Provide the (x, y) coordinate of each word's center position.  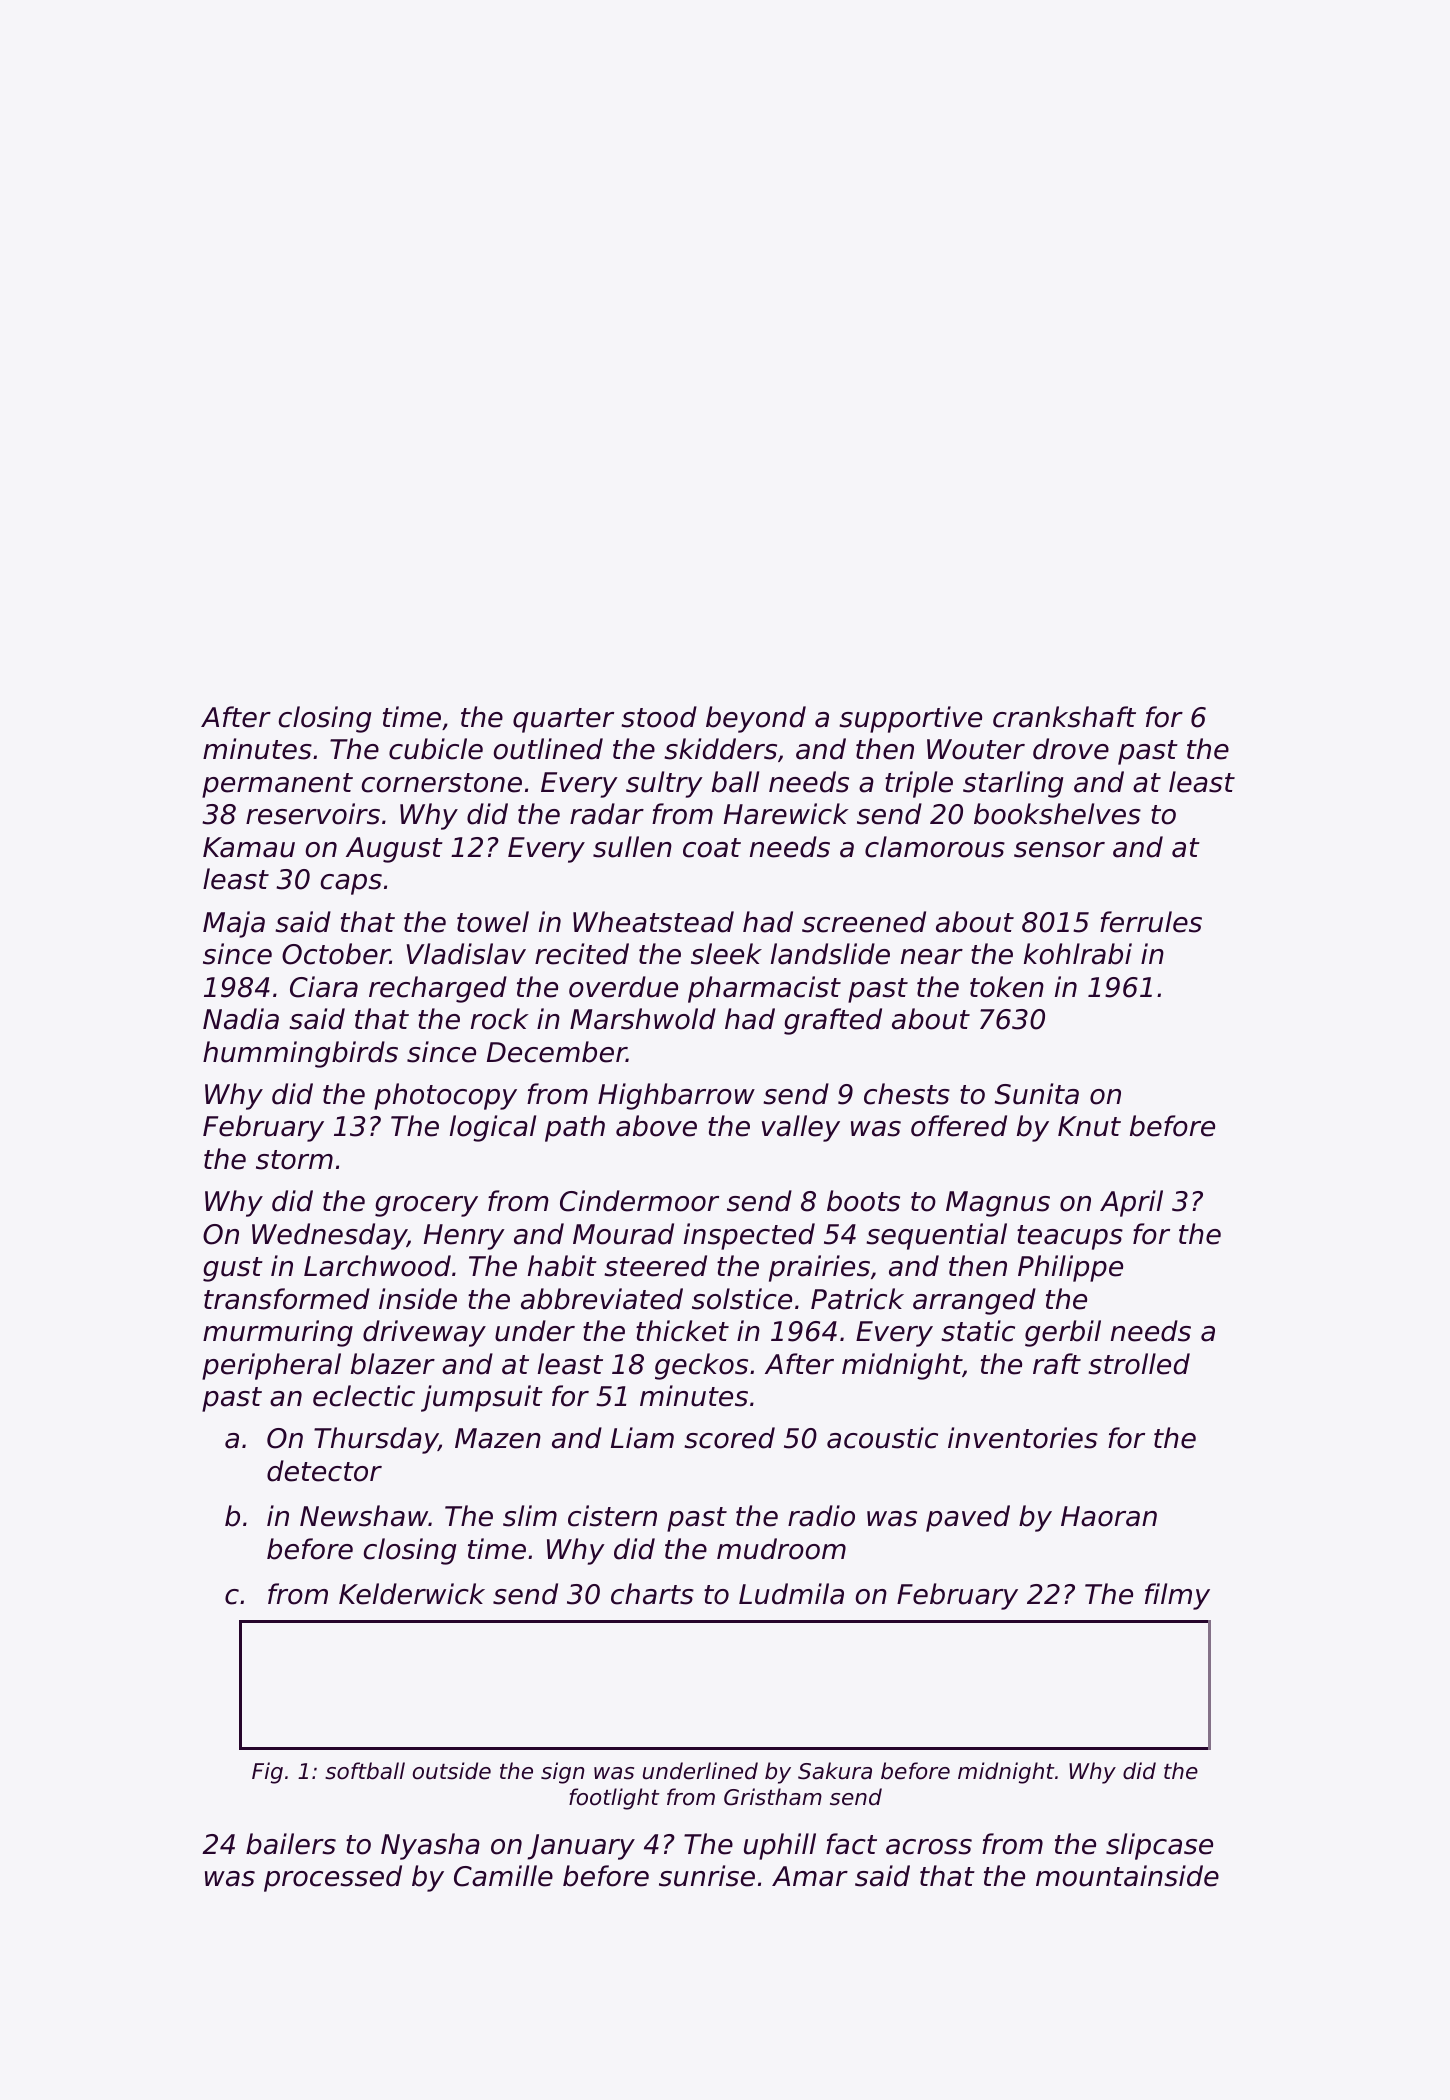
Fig (267, 1773)
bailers (291, 1844)
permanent (277, 785)
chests (907, 1094)
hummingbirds (300, 1054)
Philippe (1070, 1268)
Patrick (857, 1299)
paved (968, 1518)
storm (294, 1160)
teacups (1070, 1237)
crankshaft (1064, 717)
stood (659, 717)
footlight (614, 1799)
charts (652, 1594)
